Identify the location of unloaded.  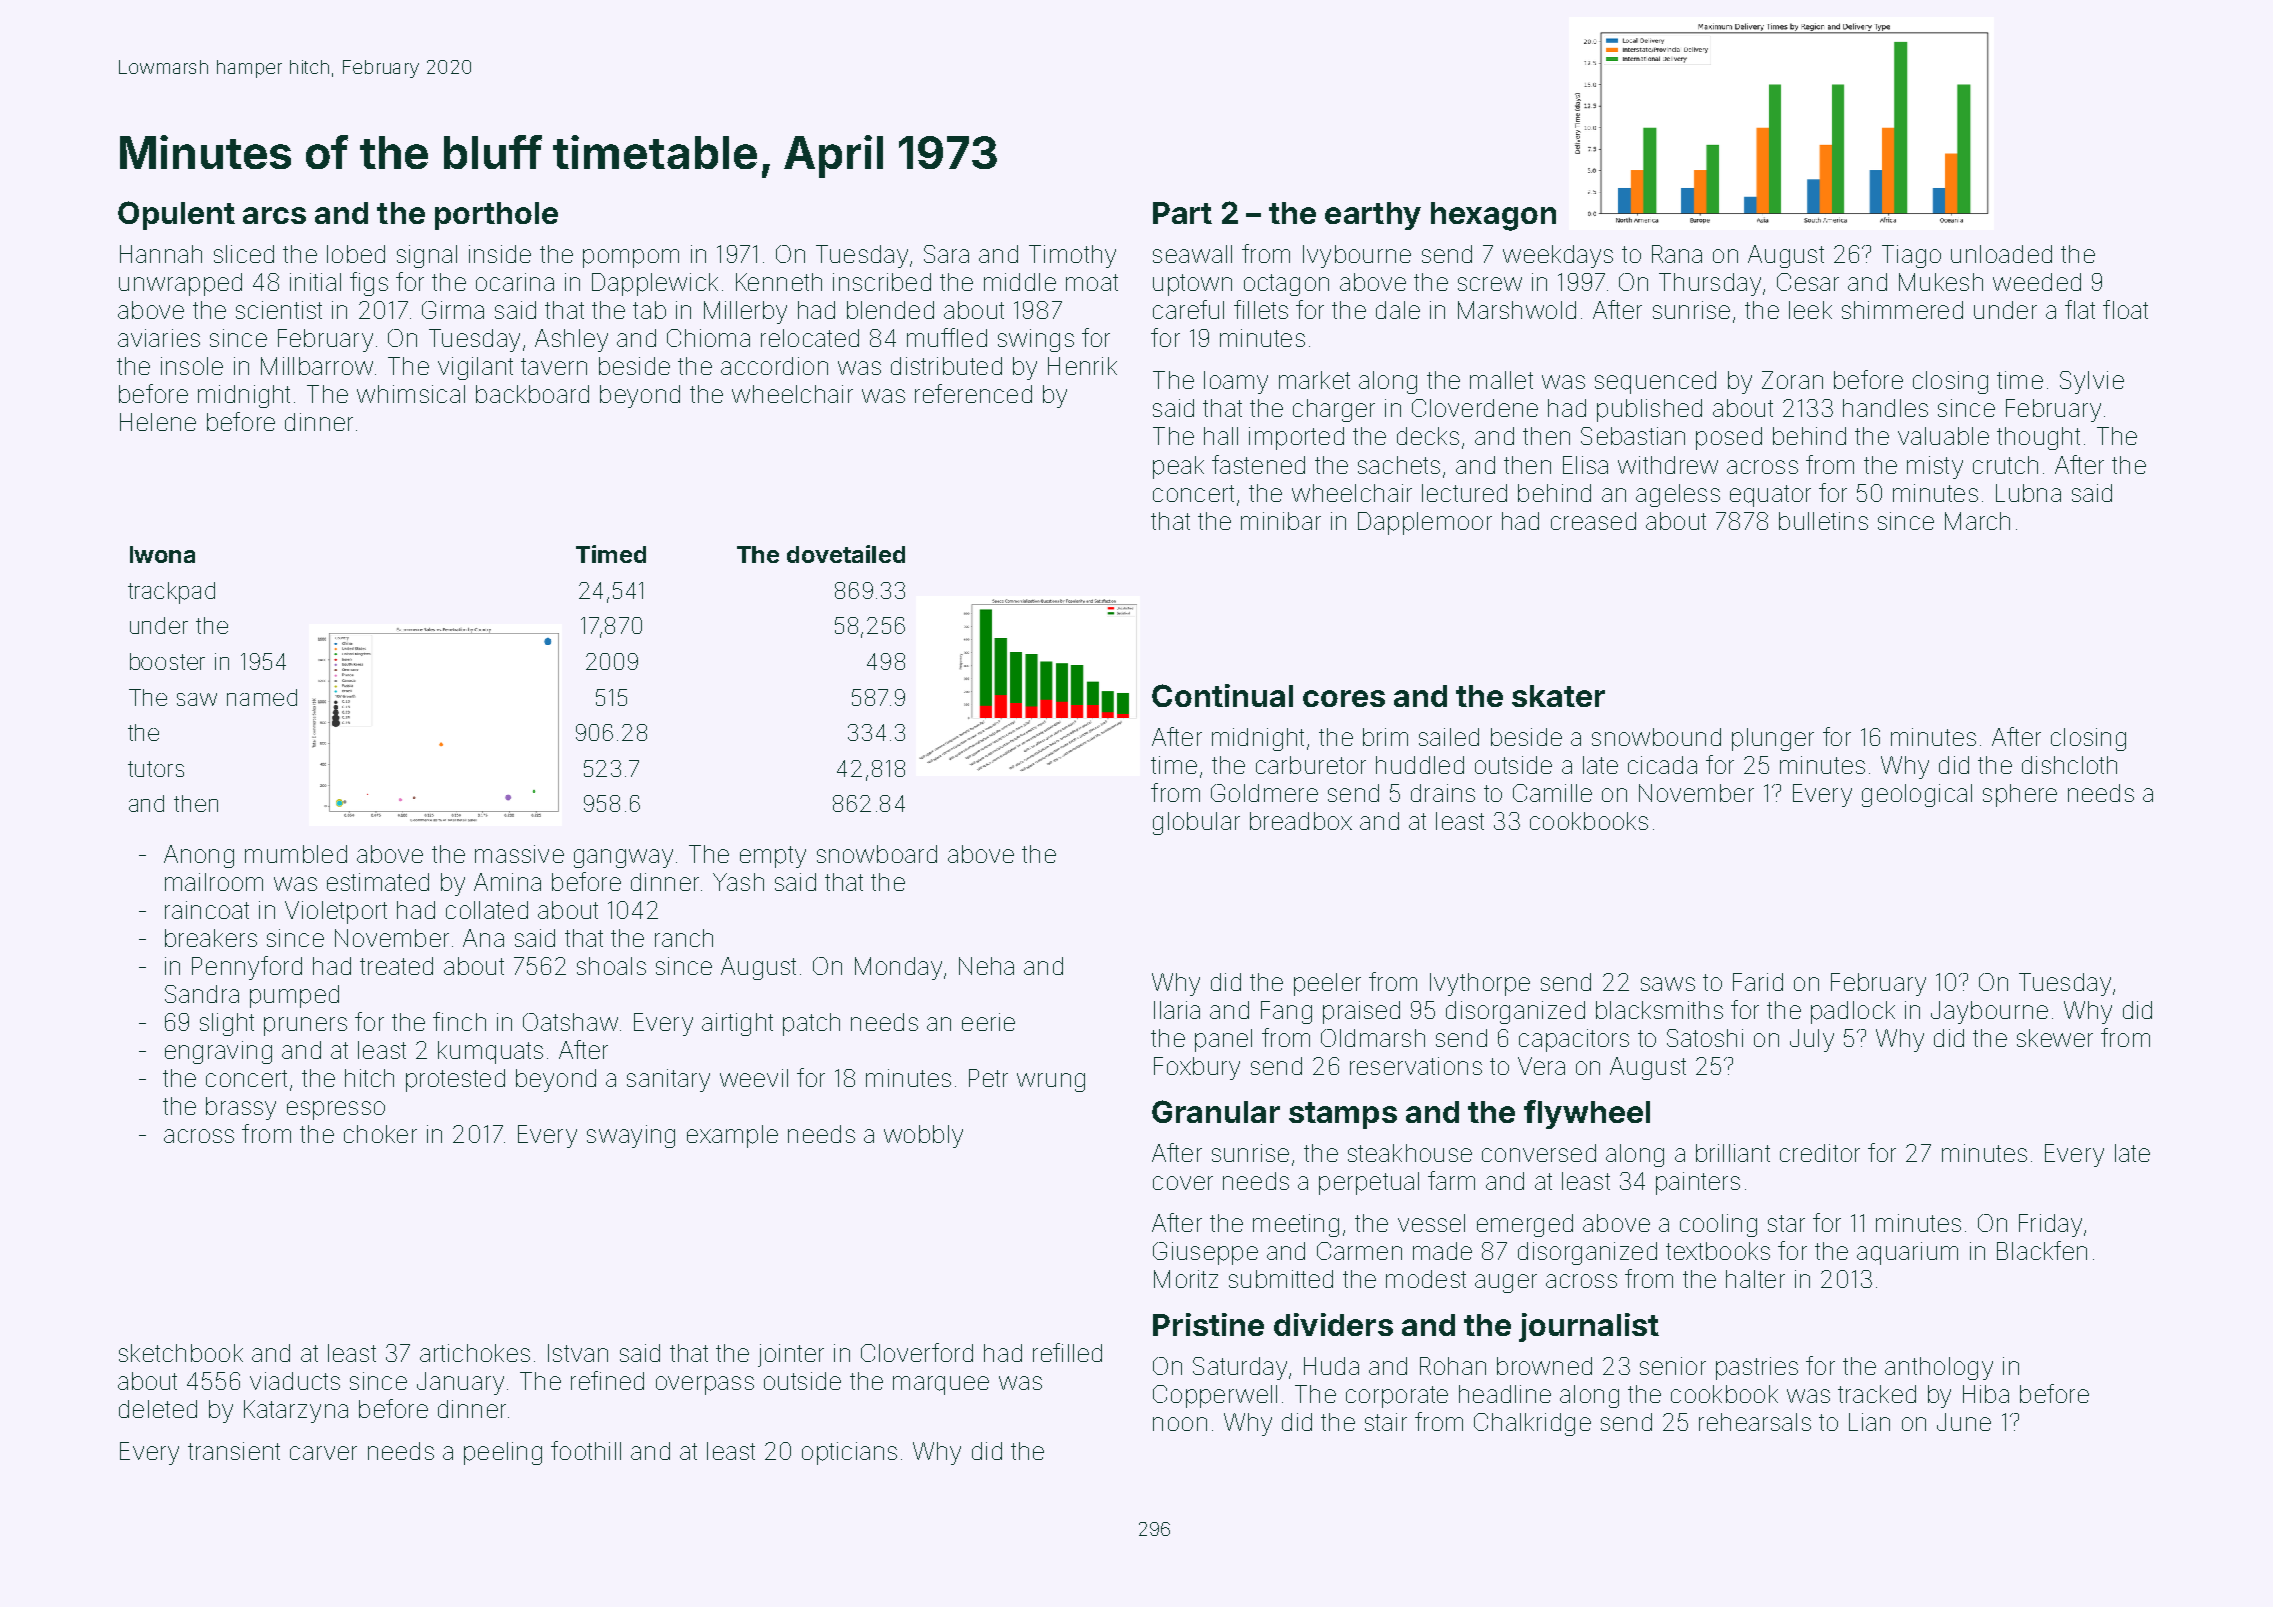
(2001, 254).
